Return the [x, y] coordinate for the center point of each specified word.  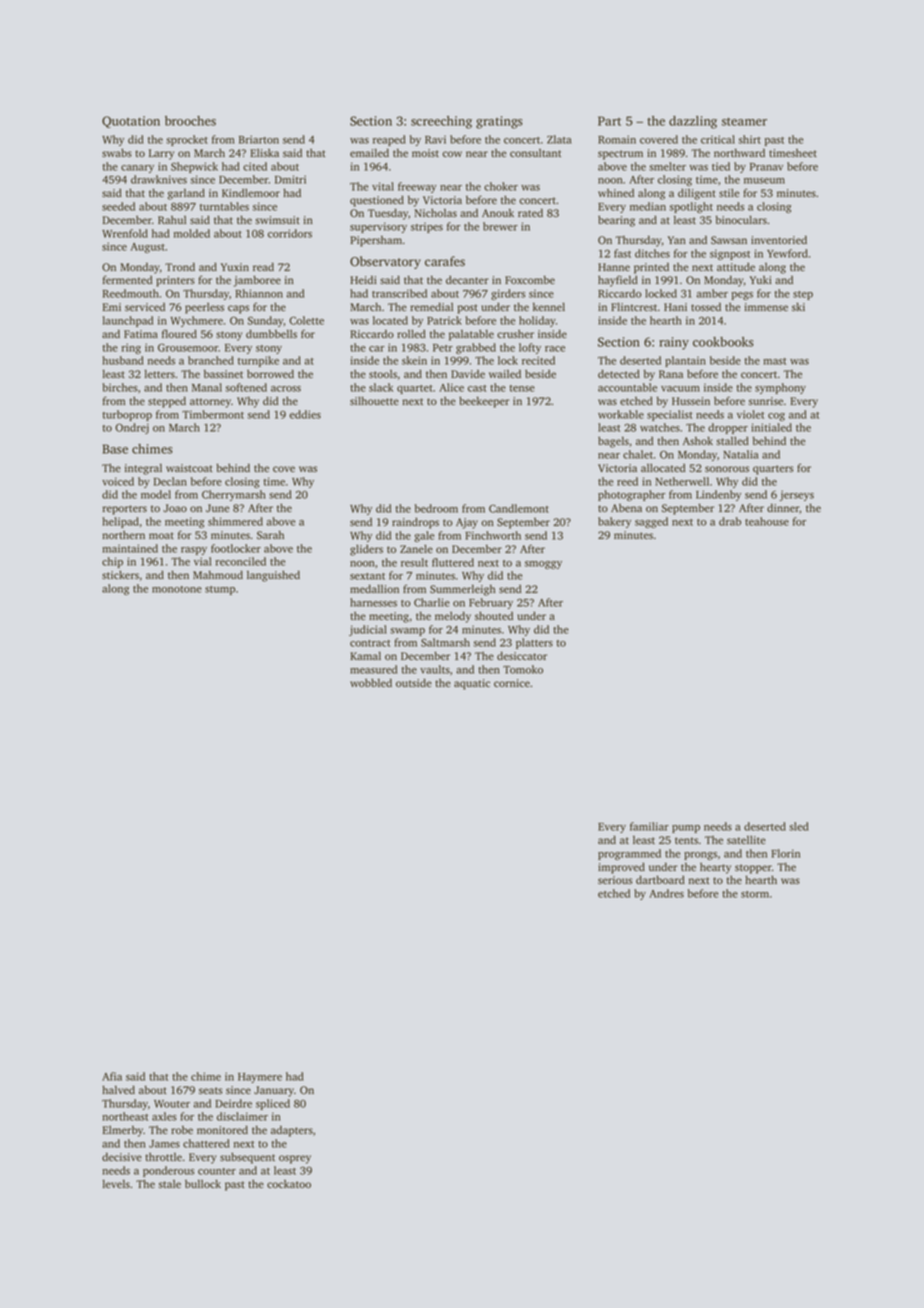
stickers [120, 574]
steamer [744, 121]
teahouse [767, 521]
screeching [441, 122]
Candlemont [519, 508]
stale [170, 1184]
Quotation [131, 122]
